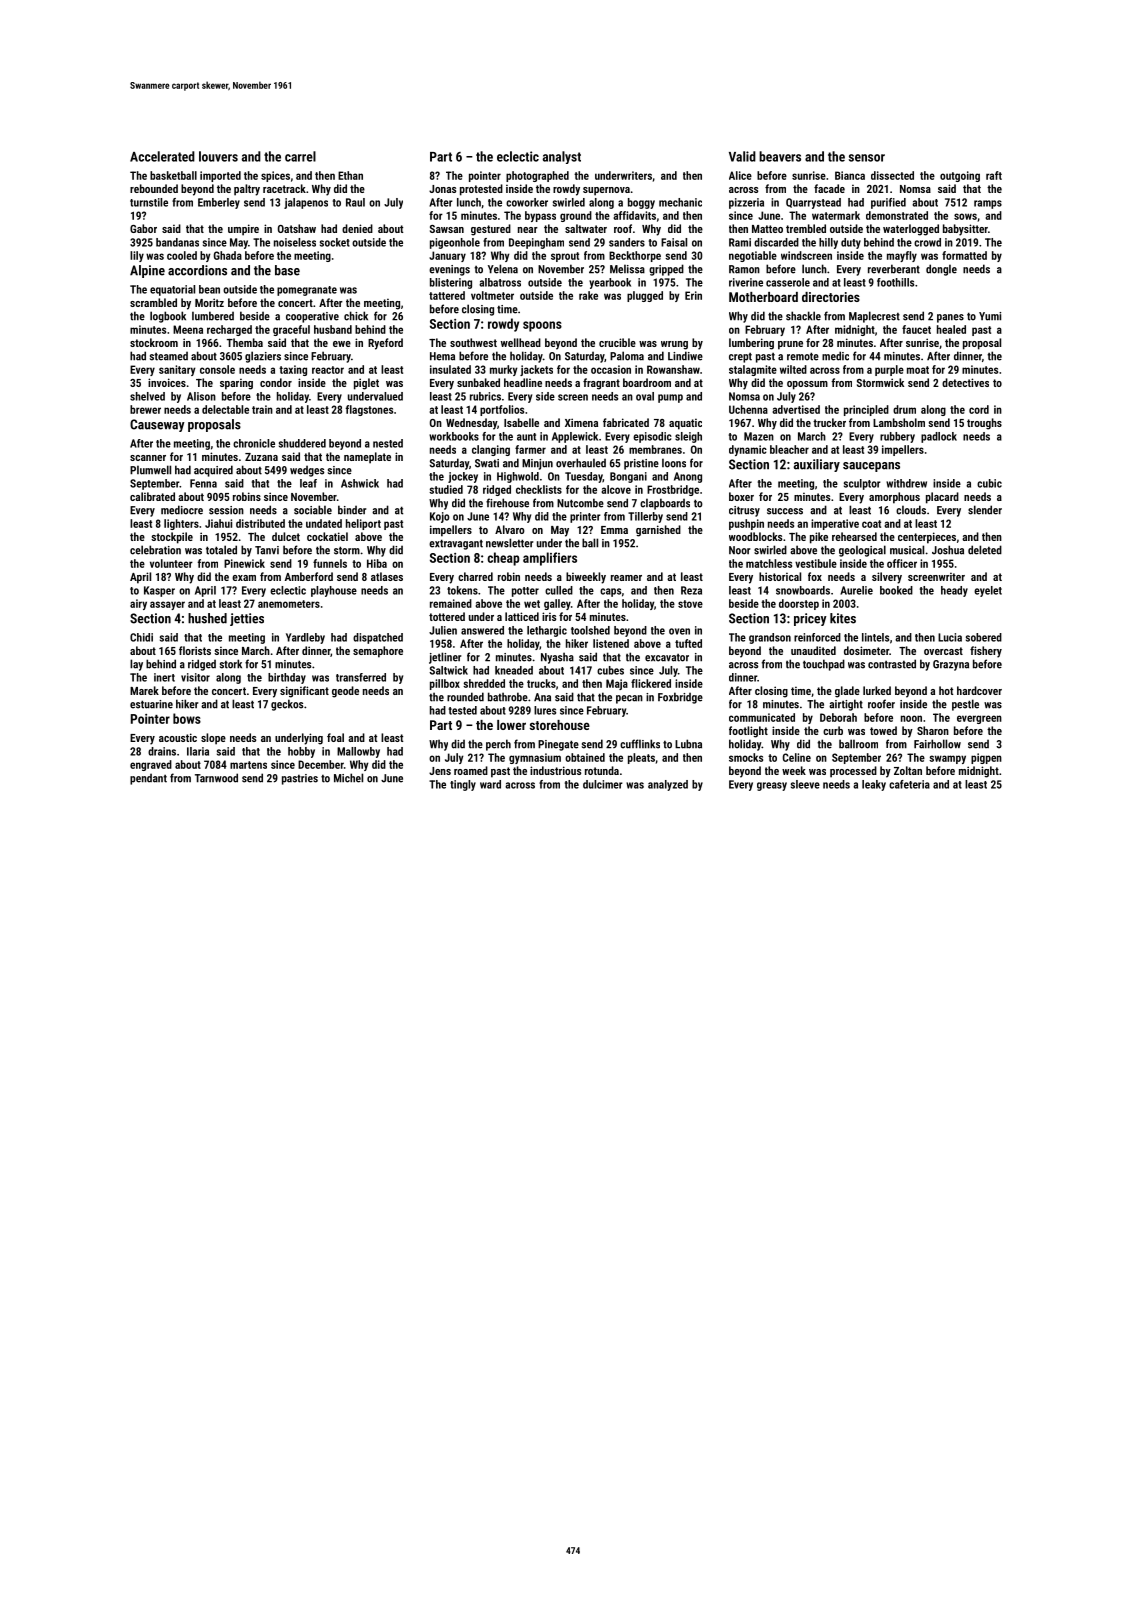  Describe the element at coordinates (358, 752) in the screenshot. I see `Mallowby` at that location.
